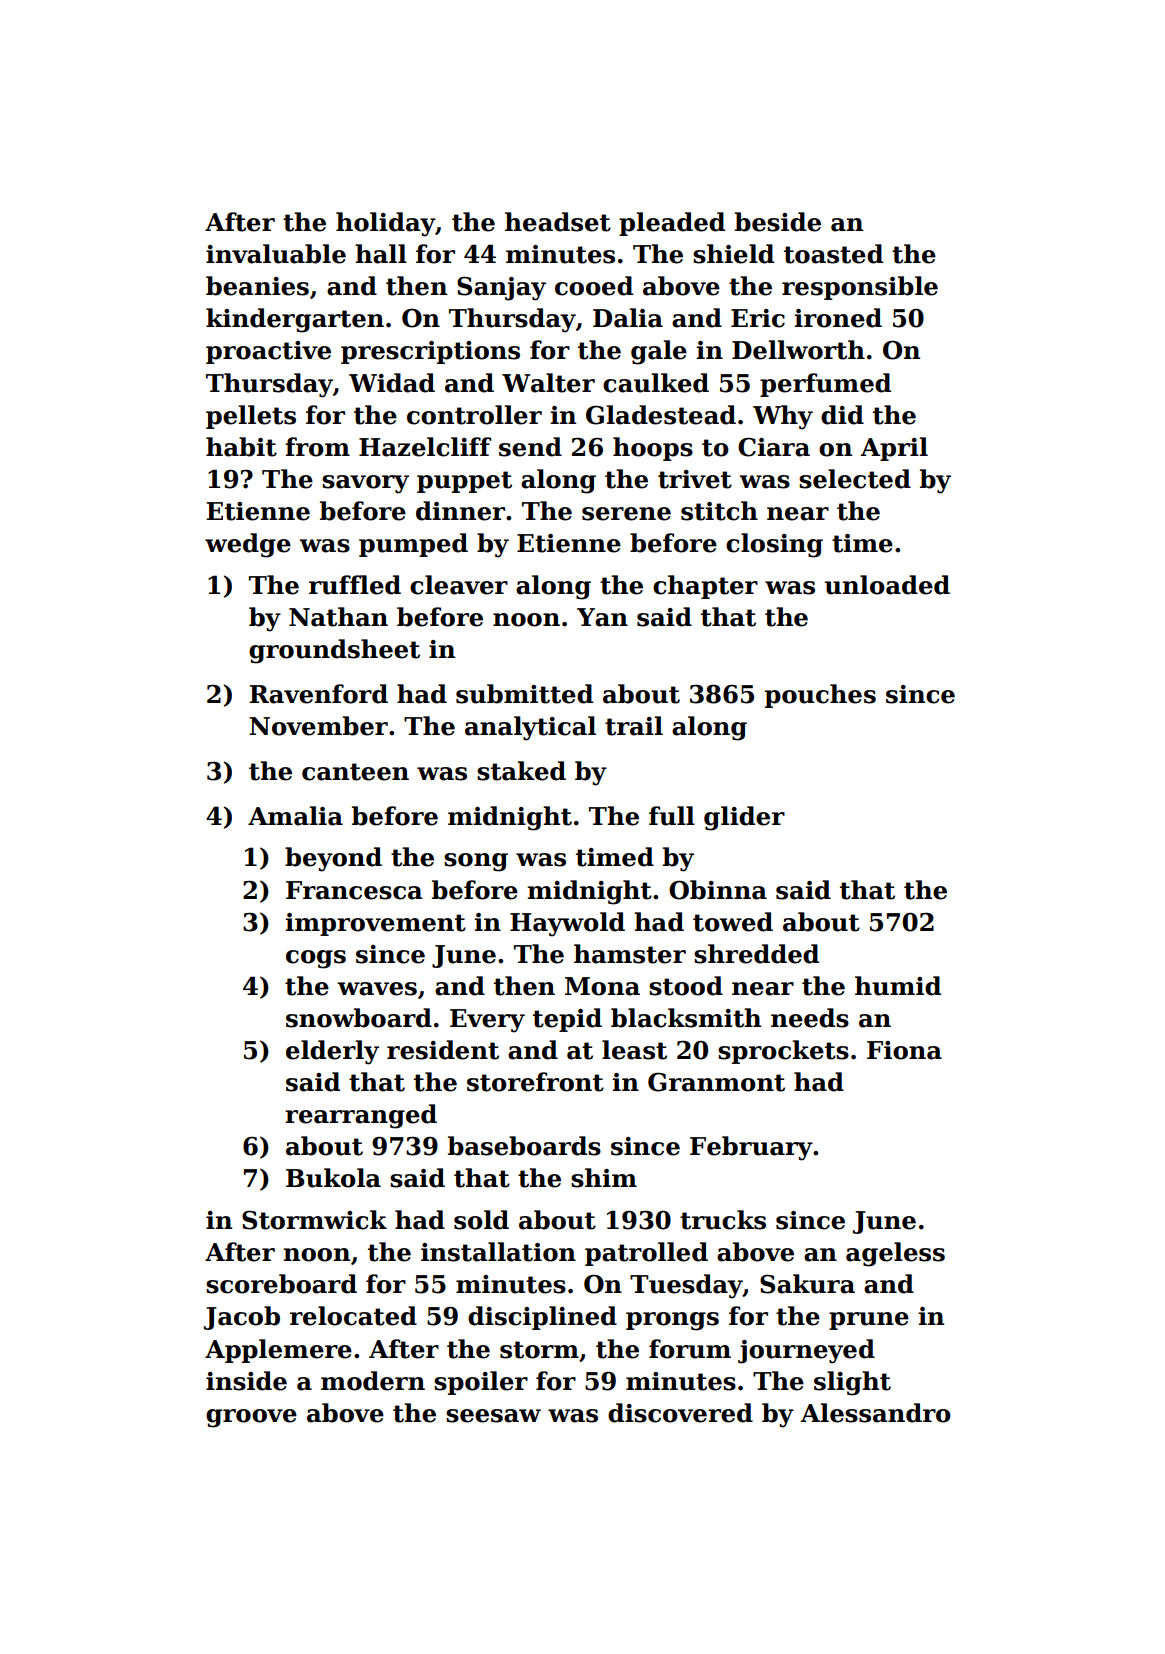 The image size is (1165, 1654). I want to click on Fiona, so click(904, 1050).
